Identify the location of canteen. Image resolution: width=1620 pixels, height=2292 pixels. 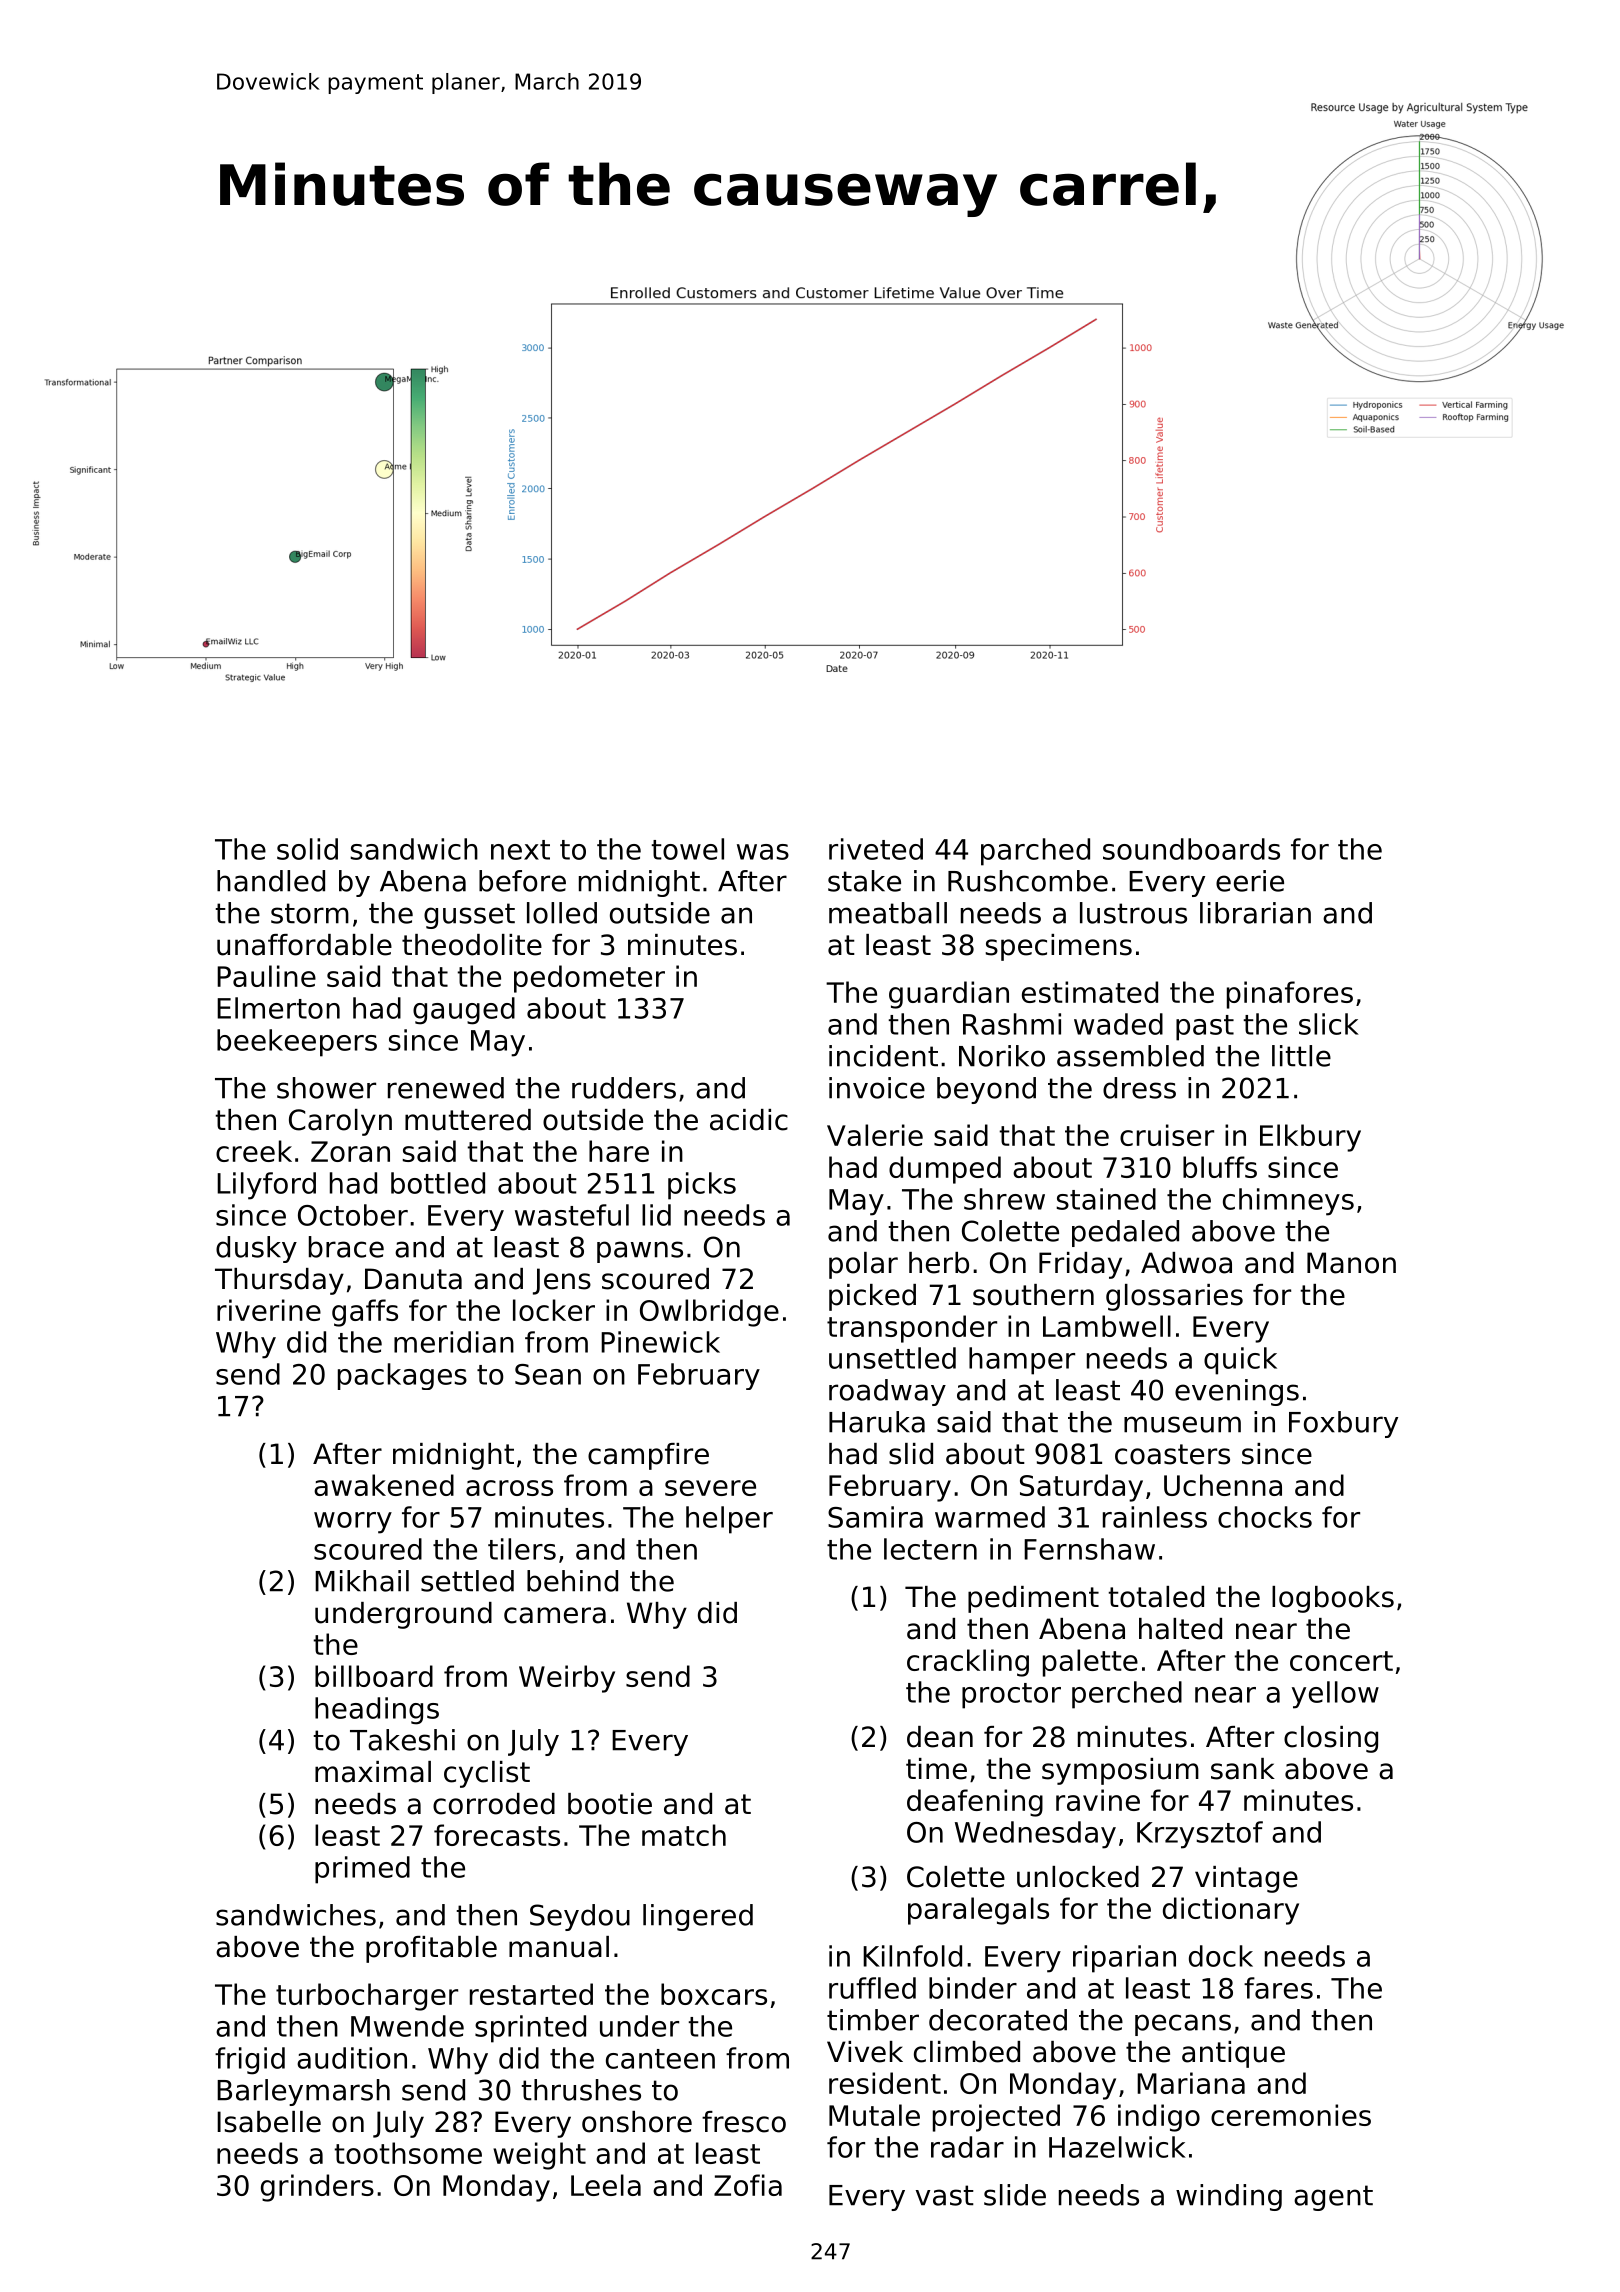
(660, 2059).
